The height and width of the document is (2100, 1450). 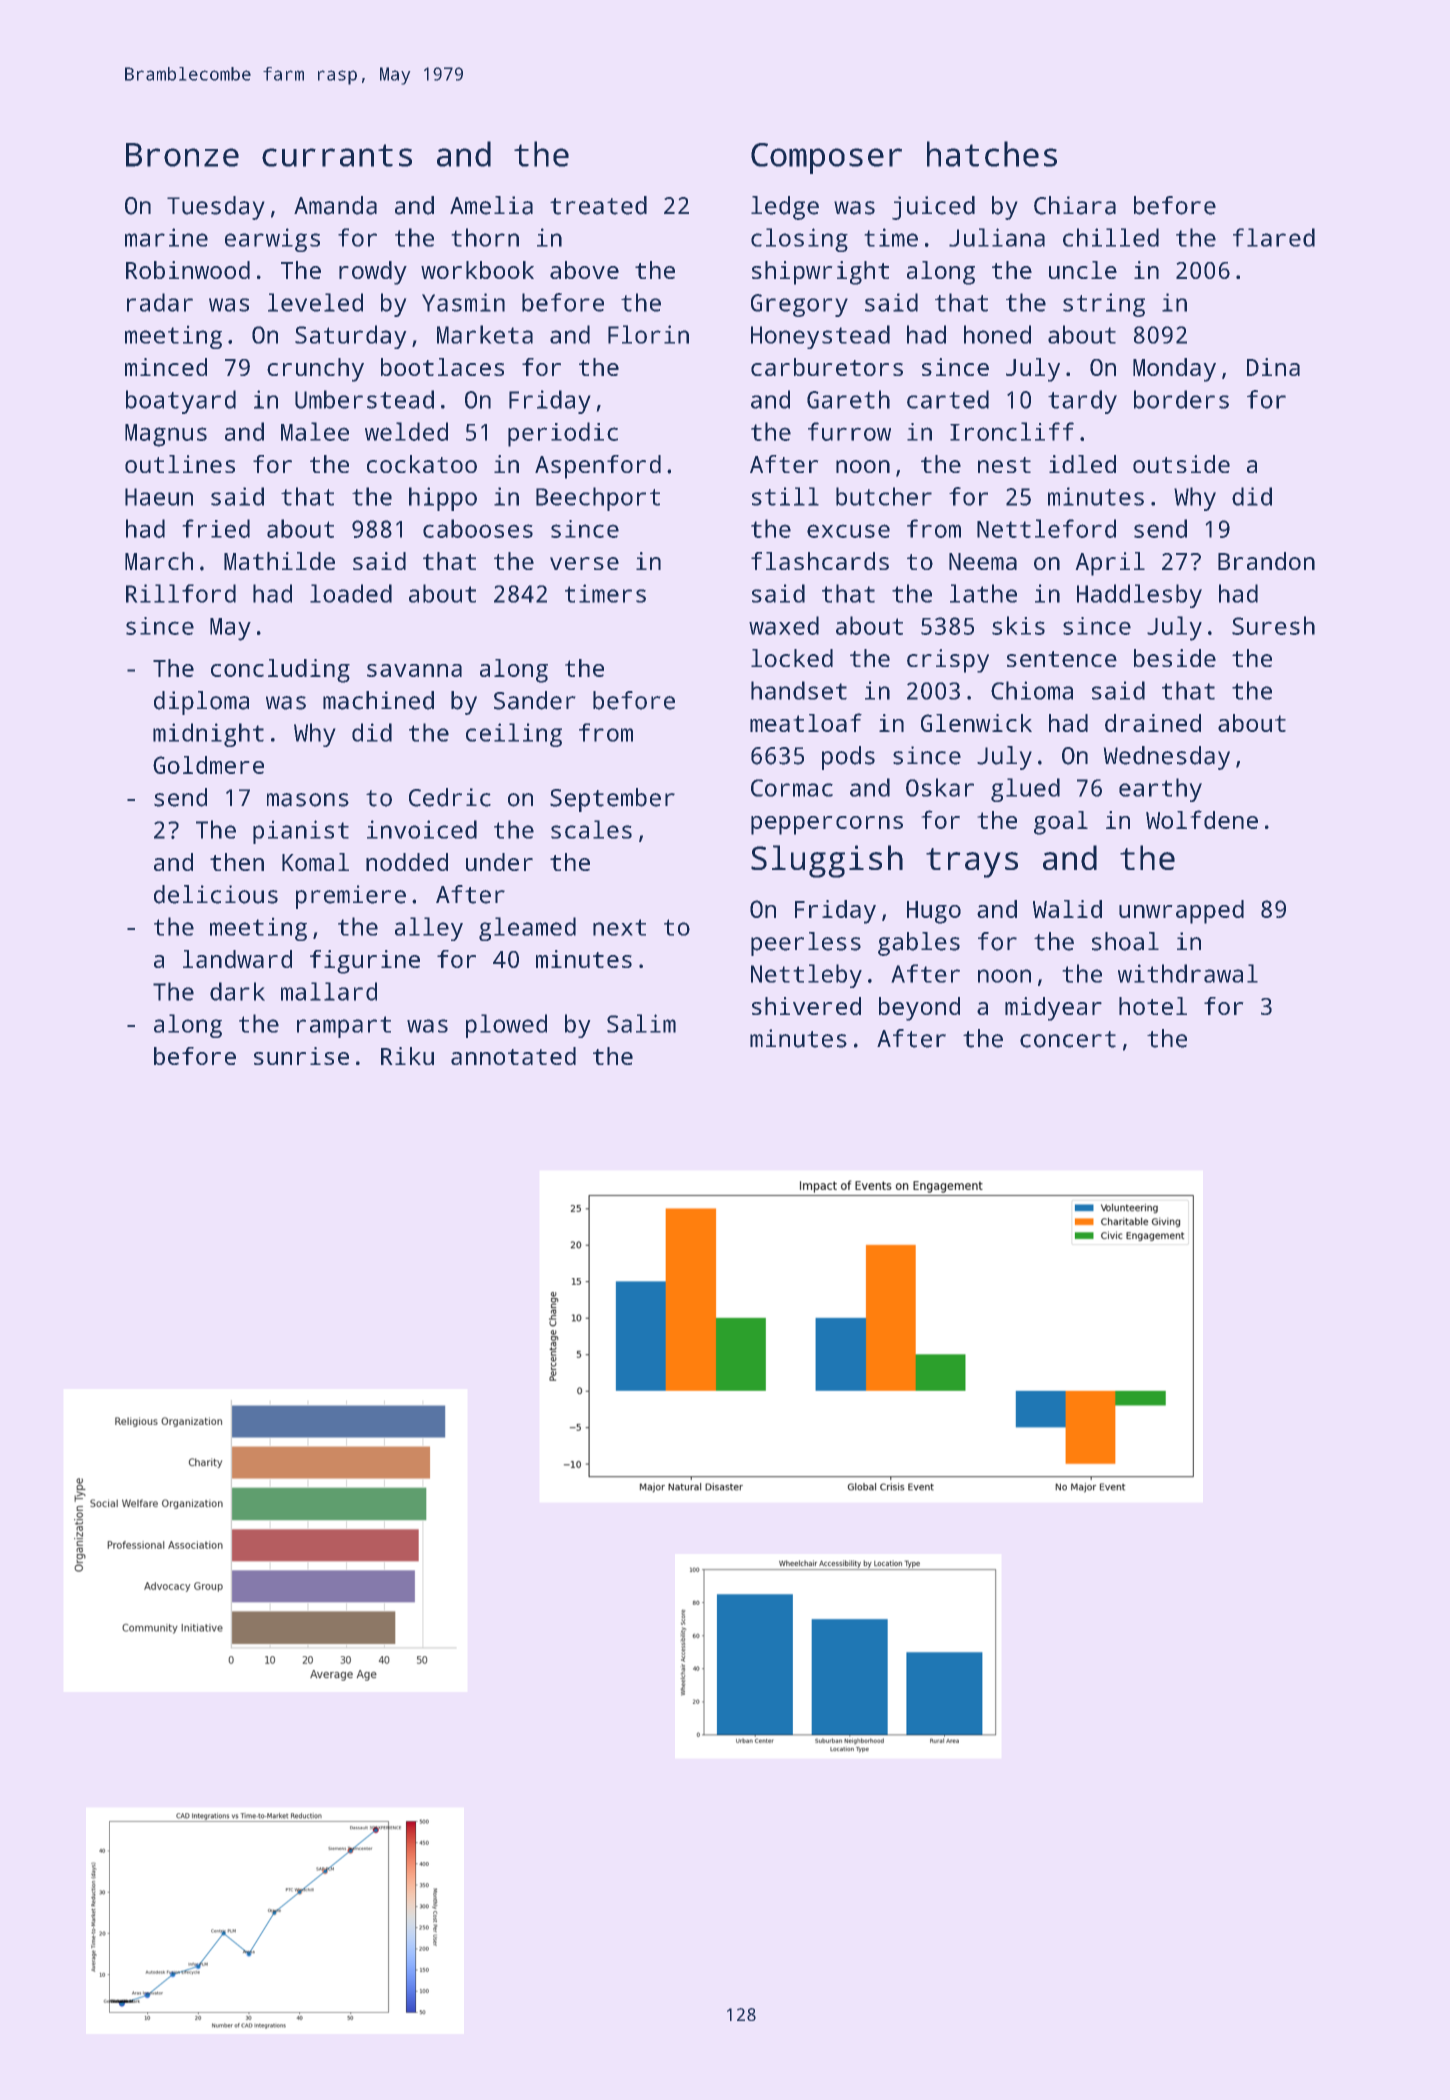 I want to click on dark, so click(x=237, y=991).
